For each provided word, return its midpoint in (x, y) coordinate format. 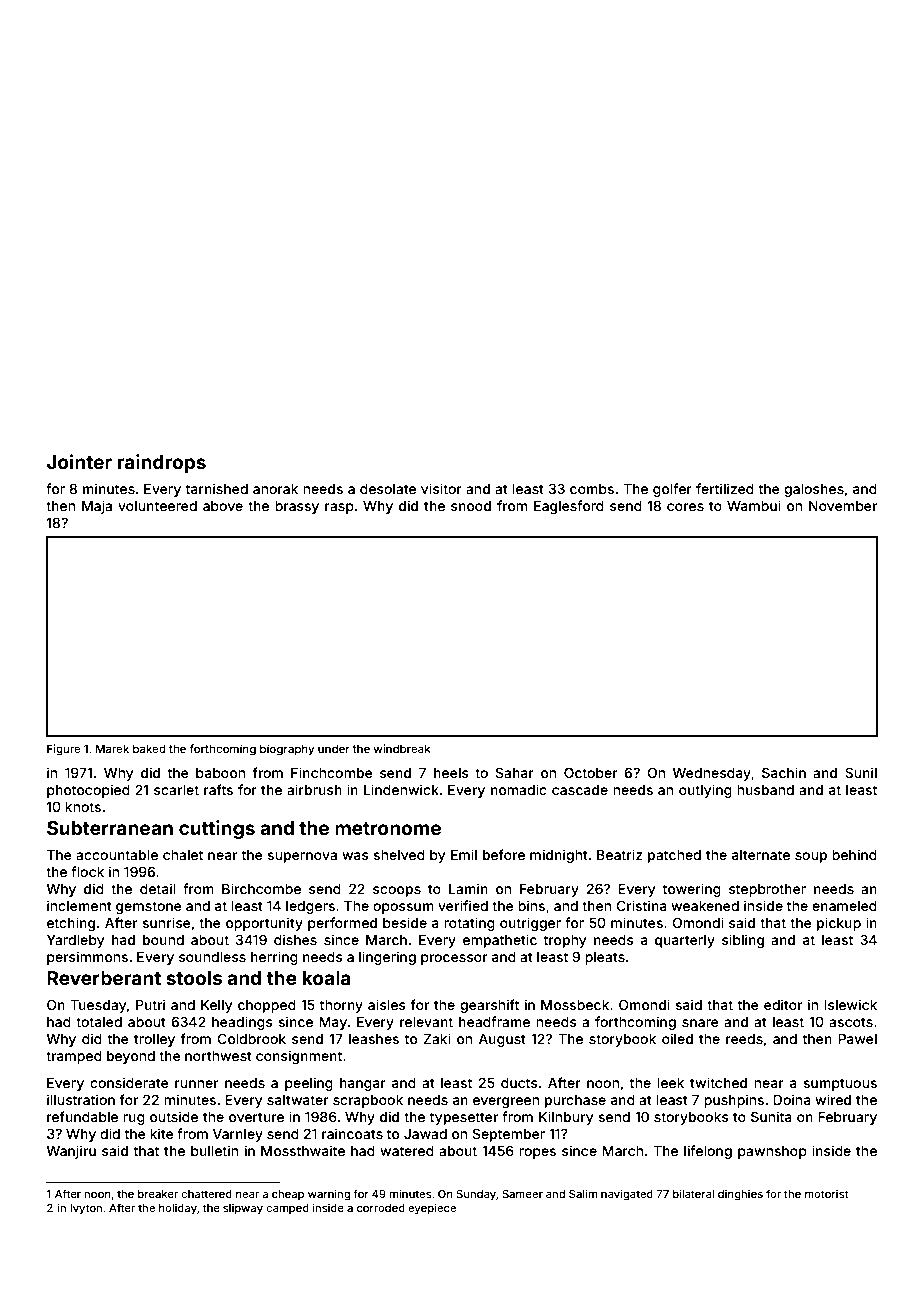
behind (854, 854)
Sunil (861, 772)
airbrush (314, 789)
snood (471, 506)
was (355, 856)
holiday (178, 1209)
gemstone (149, 907)
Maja (97, 507)
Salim (583, 1193)
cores (685, 507)
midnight (559, 856)
